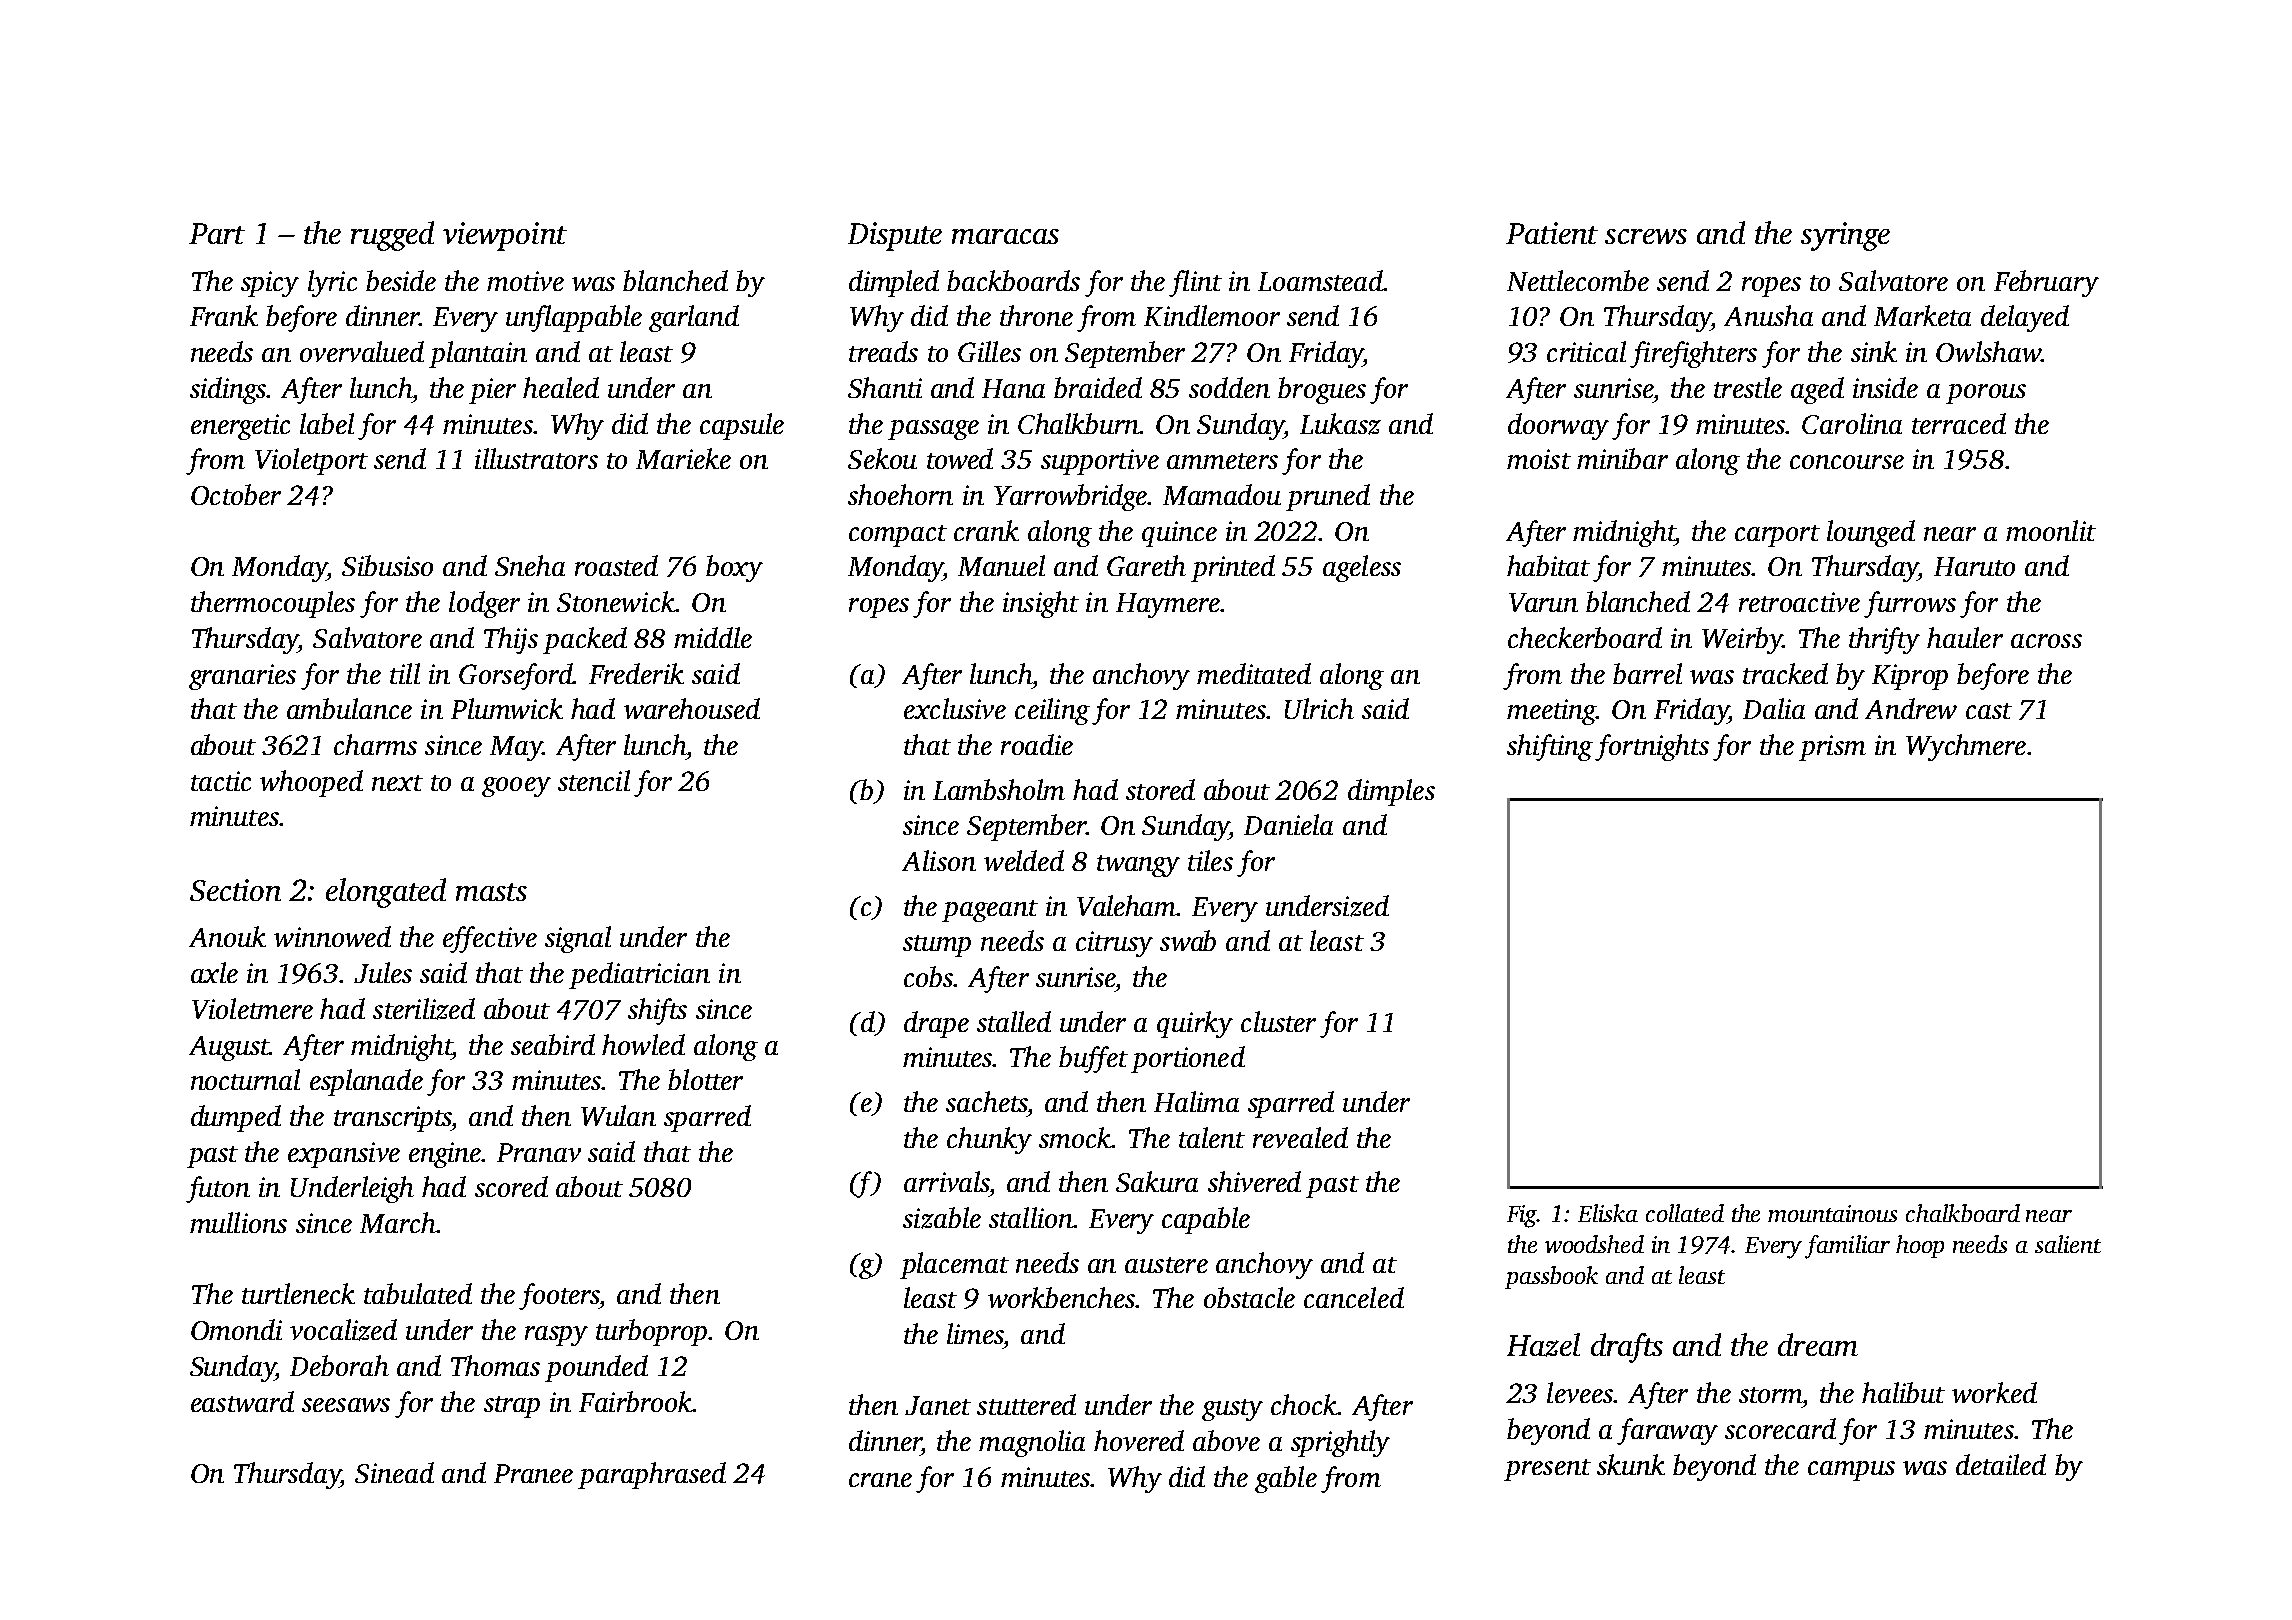 The height and width of the image is (1620, 2292). What do you see at coordinates (578, 939) in the image?
I see `signal` at bounding box center [578, 939].
